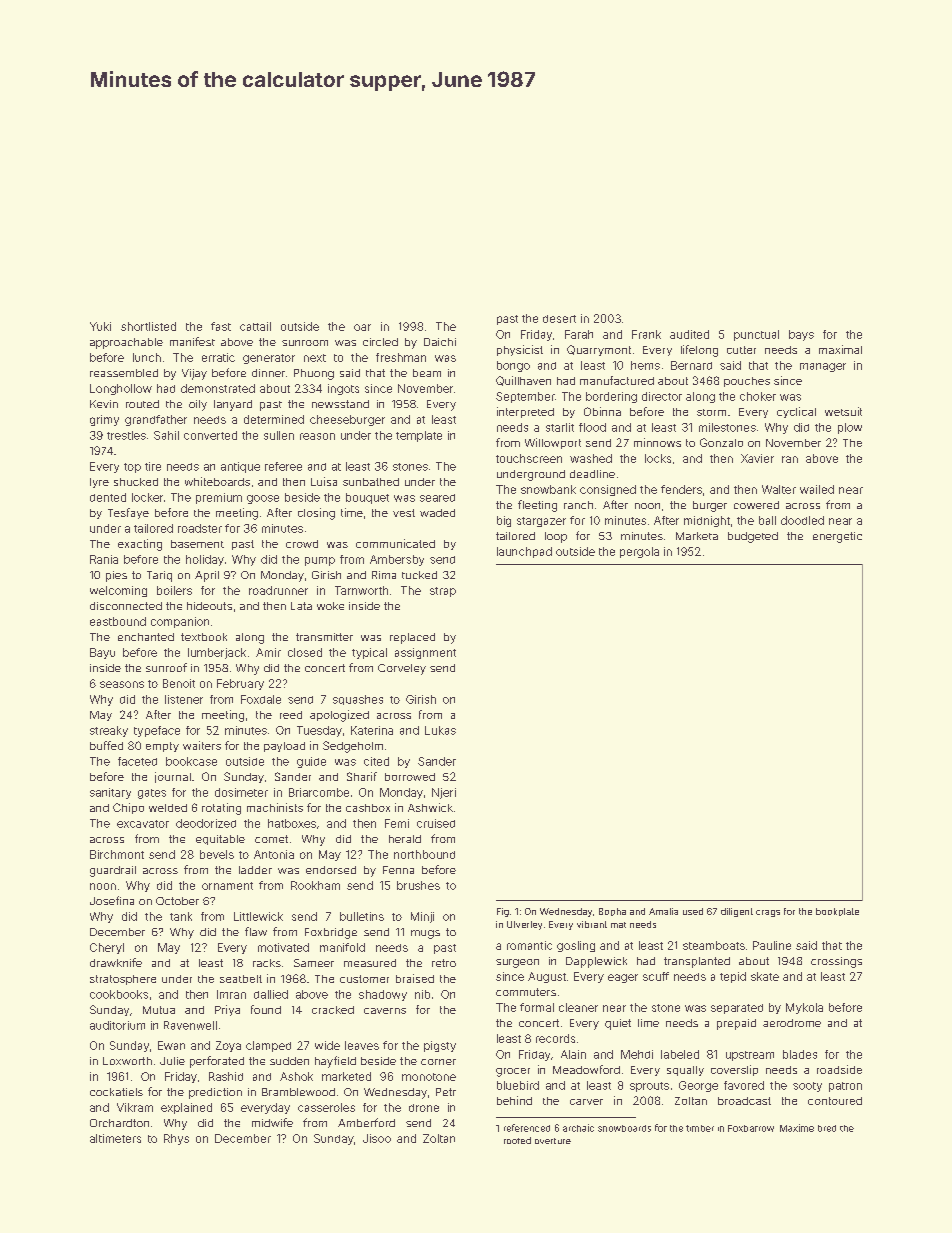  What do you see at coordinates (524, 552) in the screenshot?
I see `launchpad` at bounding box center [524, 552].
